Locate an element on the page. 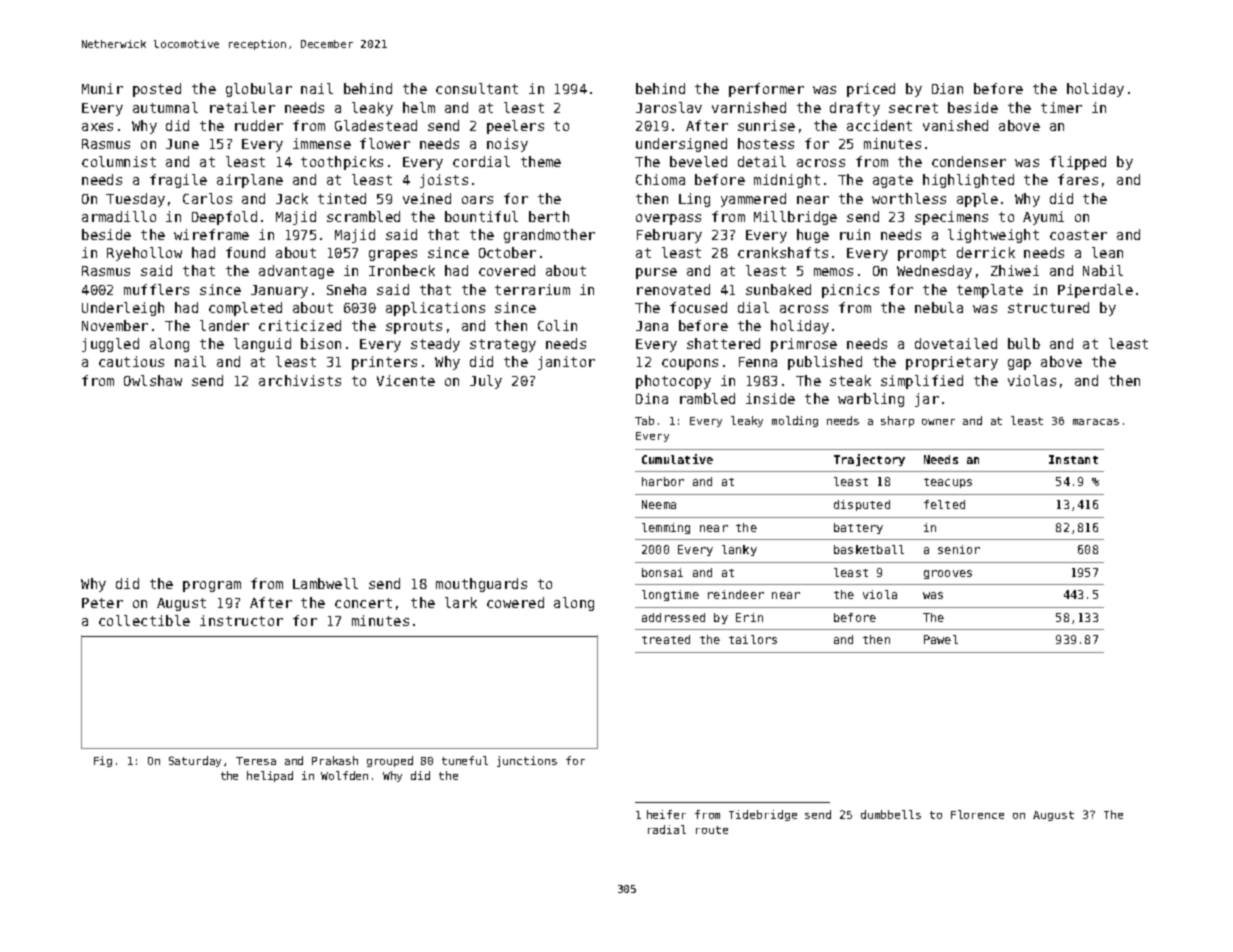 The width and height of the document is (1233, 952). Instant is located at coordinates (1073, 459).
